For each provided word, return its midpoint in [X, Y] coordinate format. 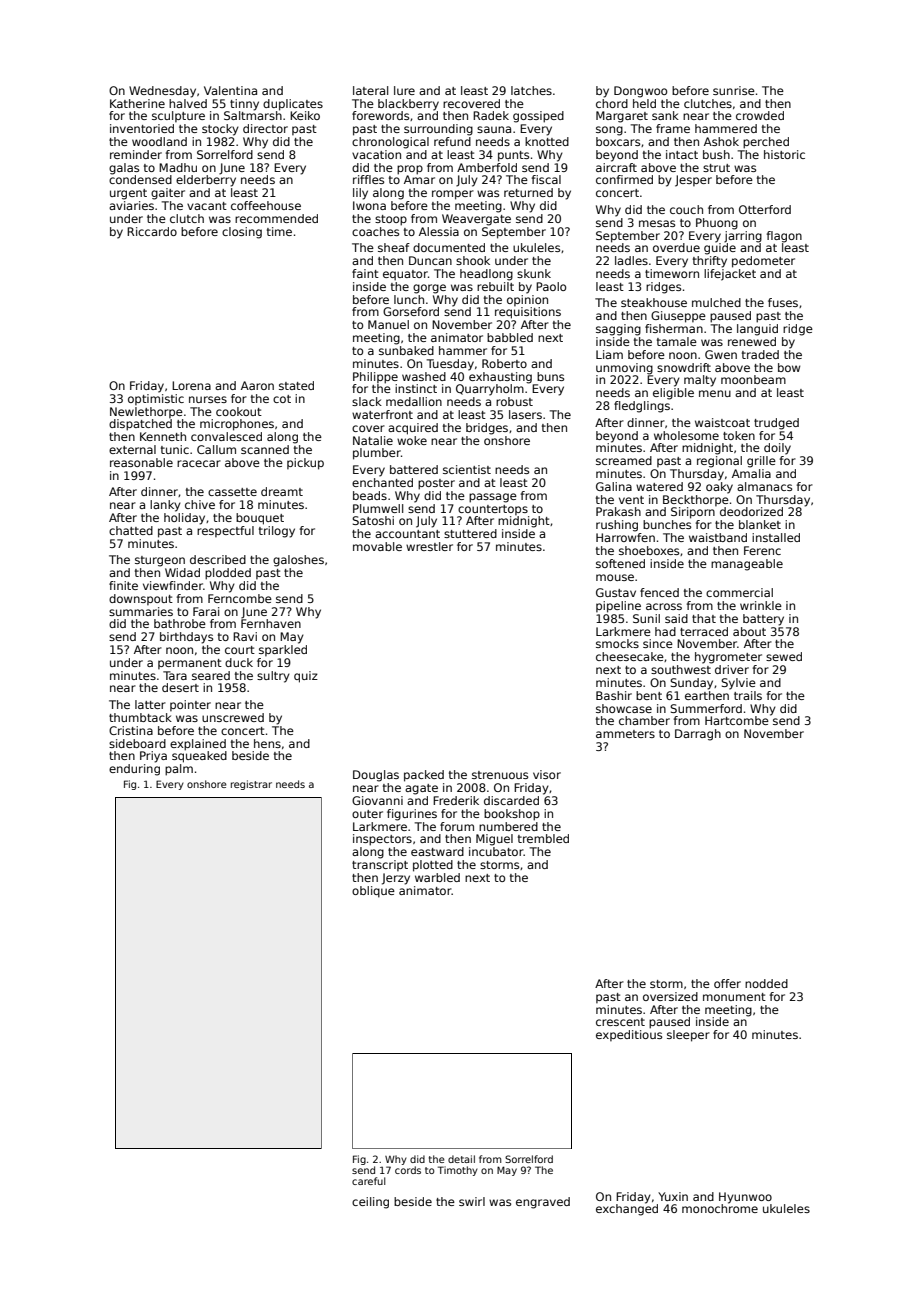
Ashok [721, 141]
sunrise [734, 90]
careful [369, 1181]
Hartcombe [737, 720]
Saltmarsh [253, 115]
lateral [370, 90]
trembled [543, 838]
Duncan [430, 260]
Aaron [257, 385]
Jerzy [396, 879]
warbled [437, 877]
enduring [134, 770]
